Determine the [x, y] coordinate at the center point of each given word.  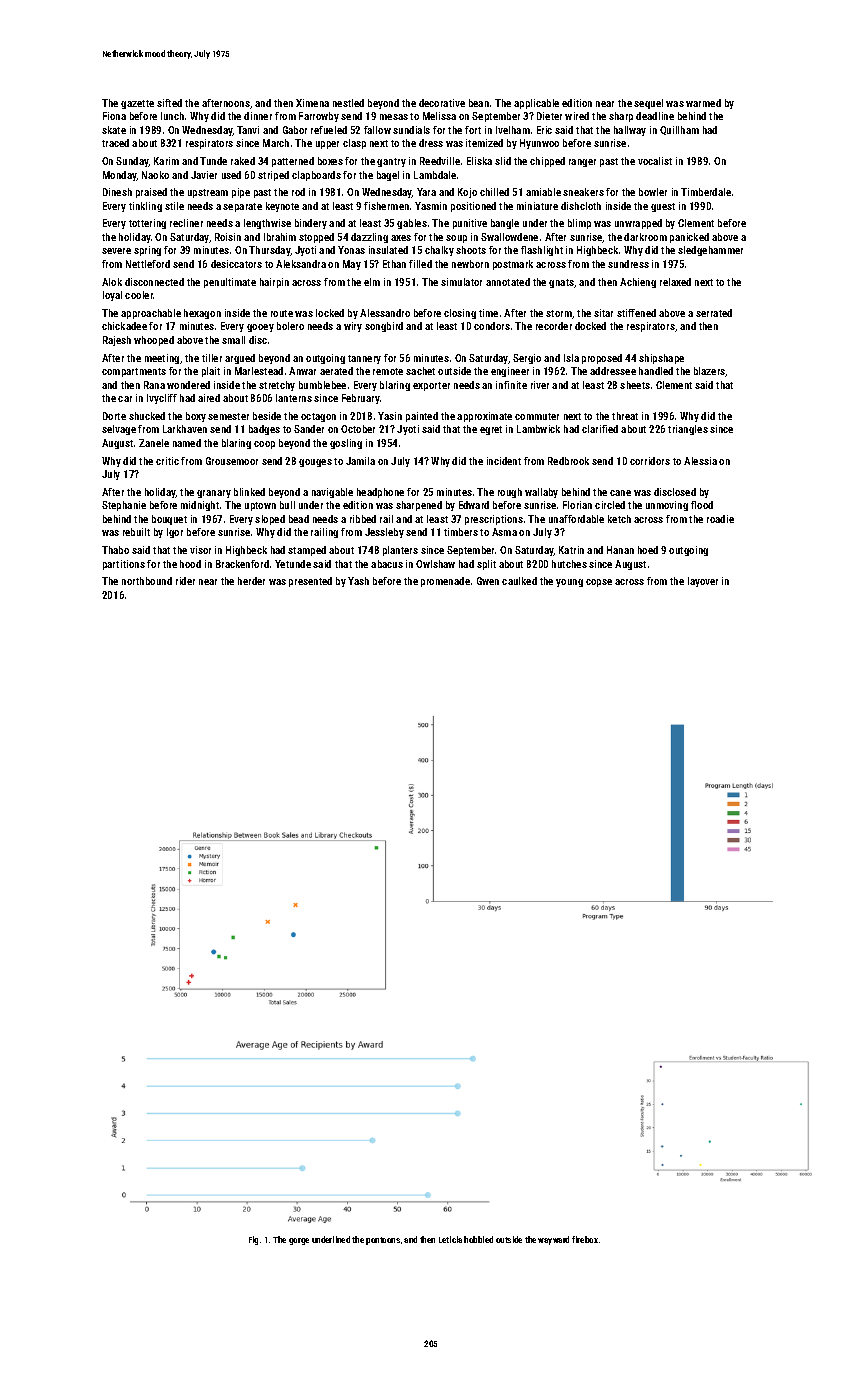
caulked [519, 581]
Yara [426, 192]
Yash [358, 581]
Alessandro [385, 313]
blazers [710, 372]
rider [185, 581]
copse [599, 583]
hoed [648, 550]
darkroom [645, 237]
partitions [124, 565]
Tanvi [248, 130]
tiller [212, 358]
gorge [299, 1241]
